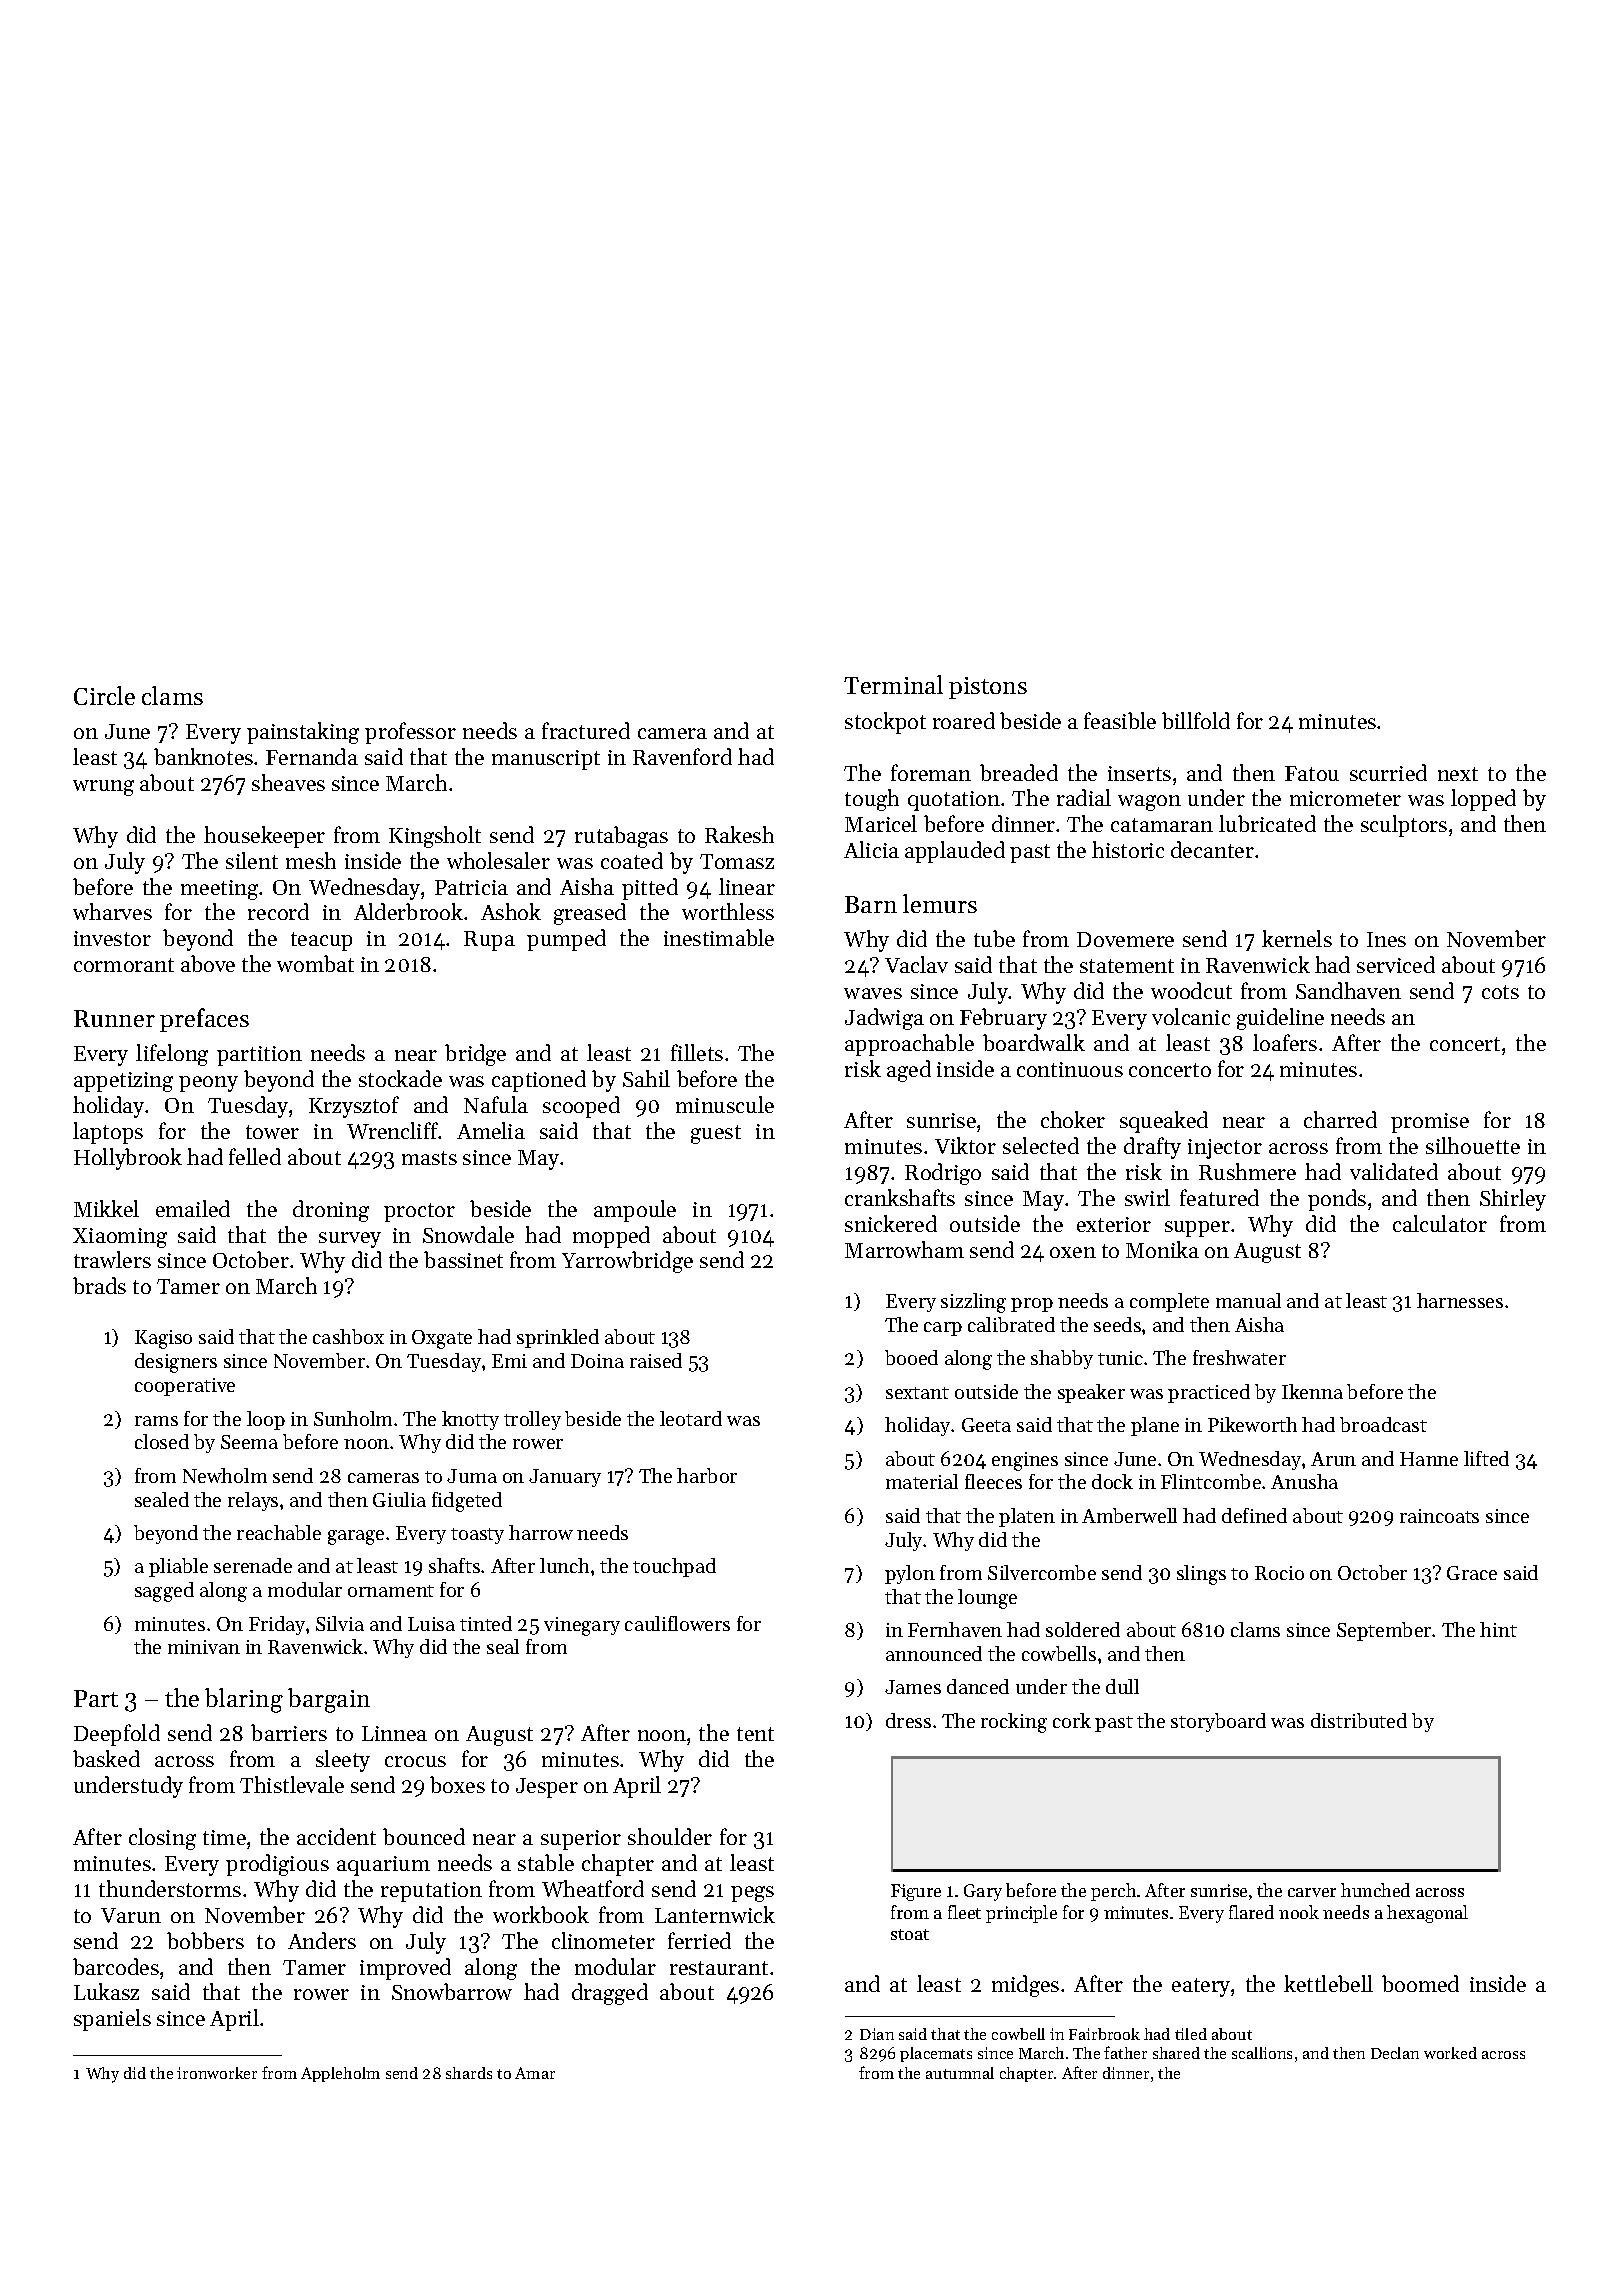  Describe the element at coordinates (911, 1357) in the document. I see `booed` at that location.
